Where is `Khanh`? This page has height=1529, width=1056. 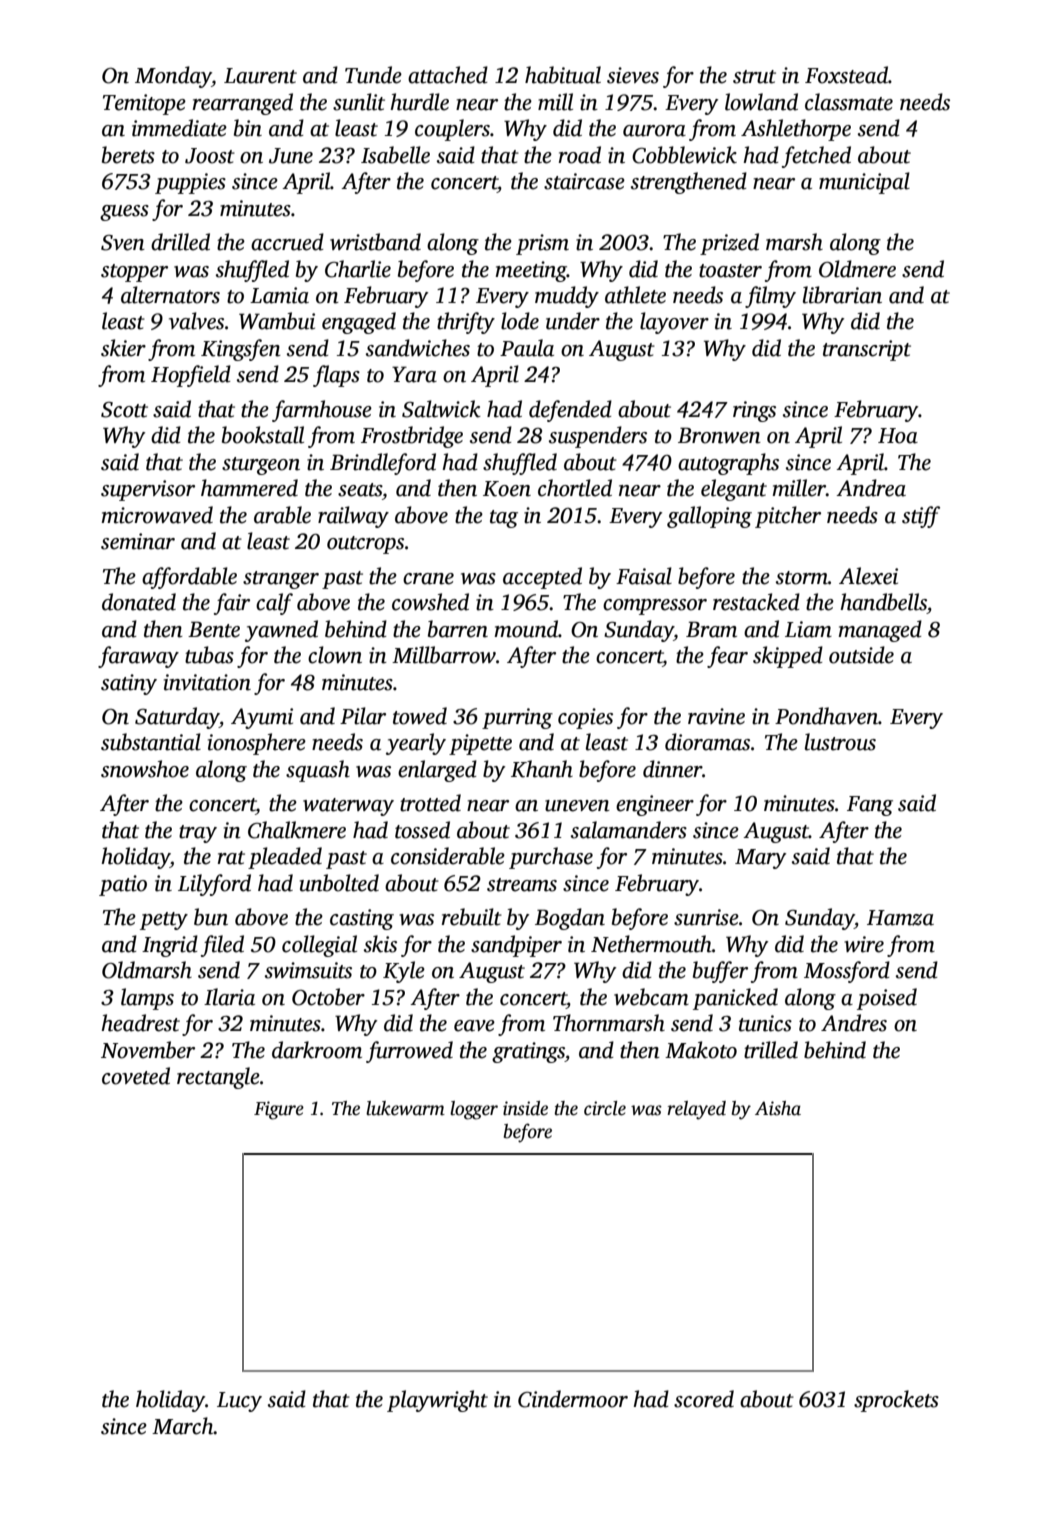 Khanh is located at coordinates (542, 769).
